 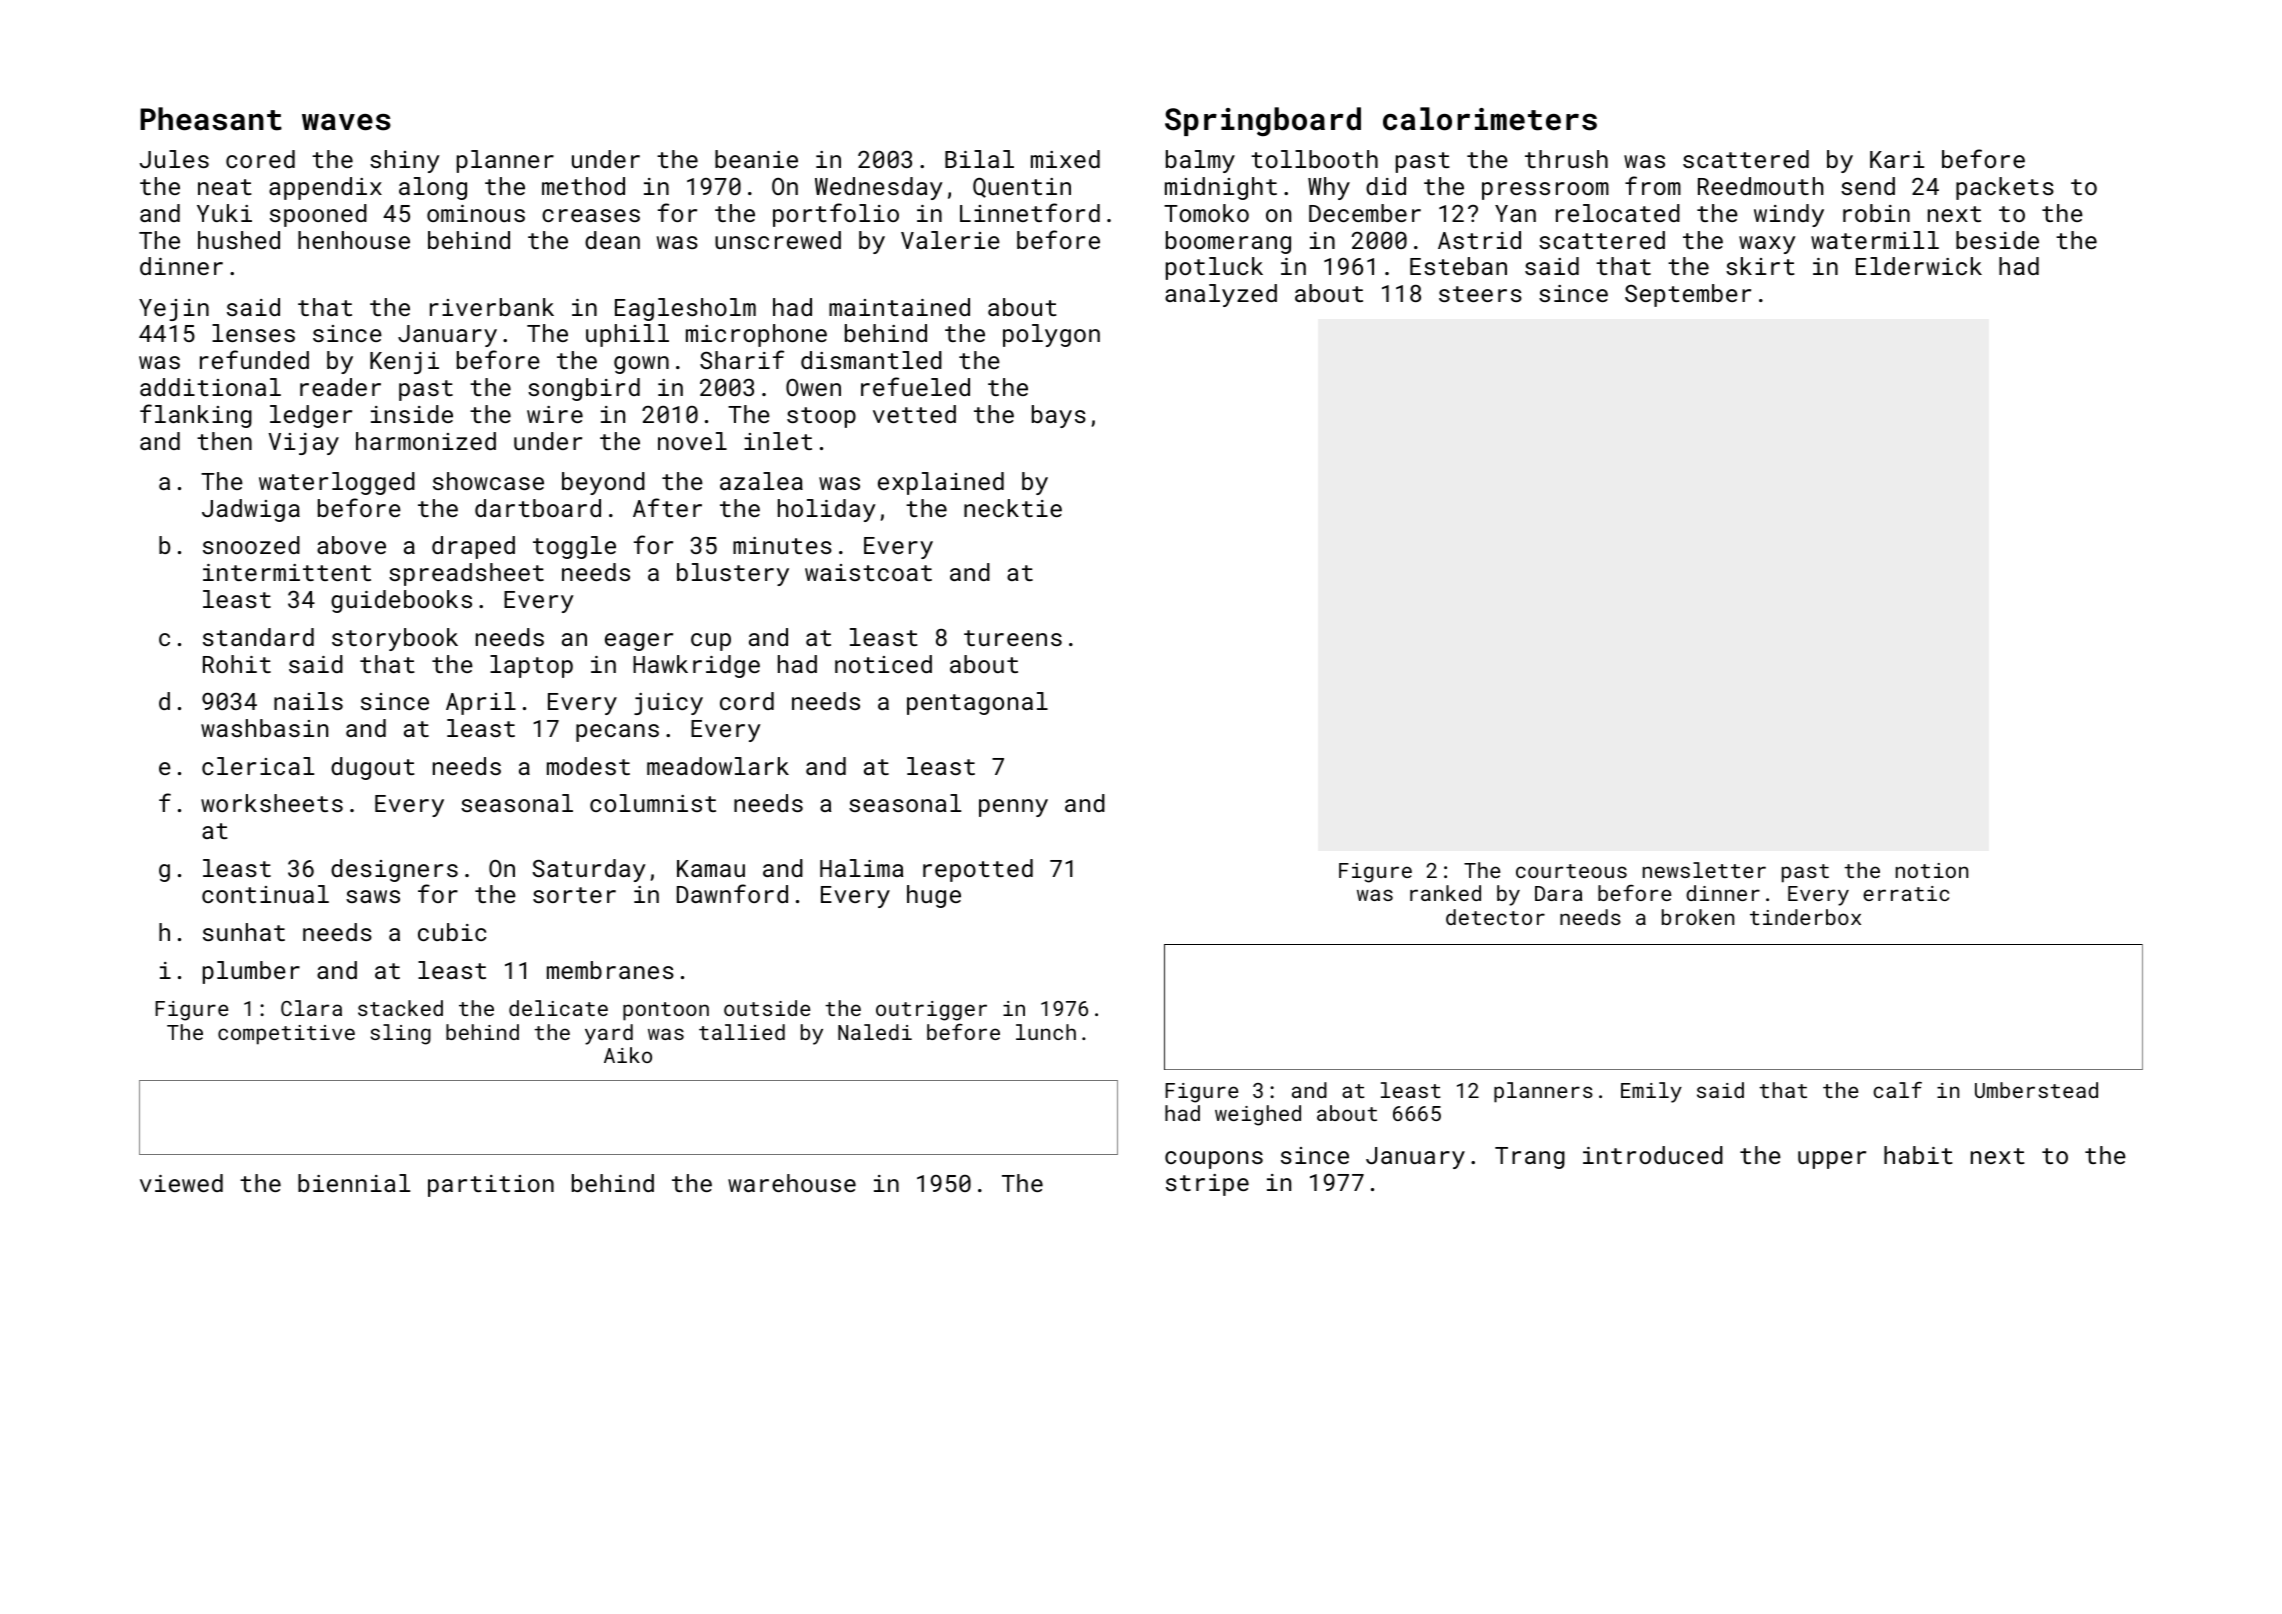 What do you see at coordinates (211, 119) in the image?
I see `Pheasant` at bounding box center [211, 119].
